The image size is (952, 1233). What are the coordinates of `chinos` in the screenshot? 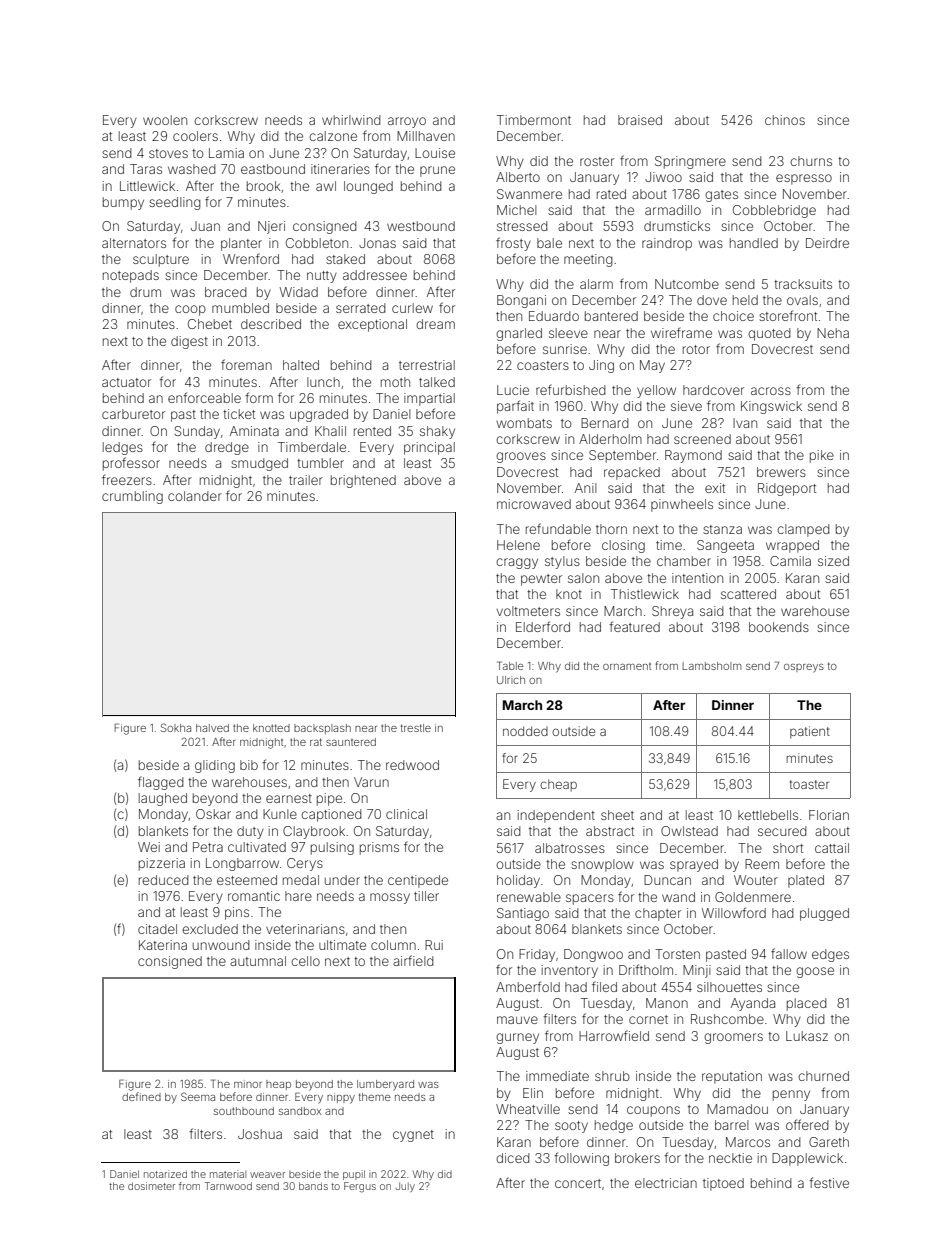 It's located at (785, 120).
